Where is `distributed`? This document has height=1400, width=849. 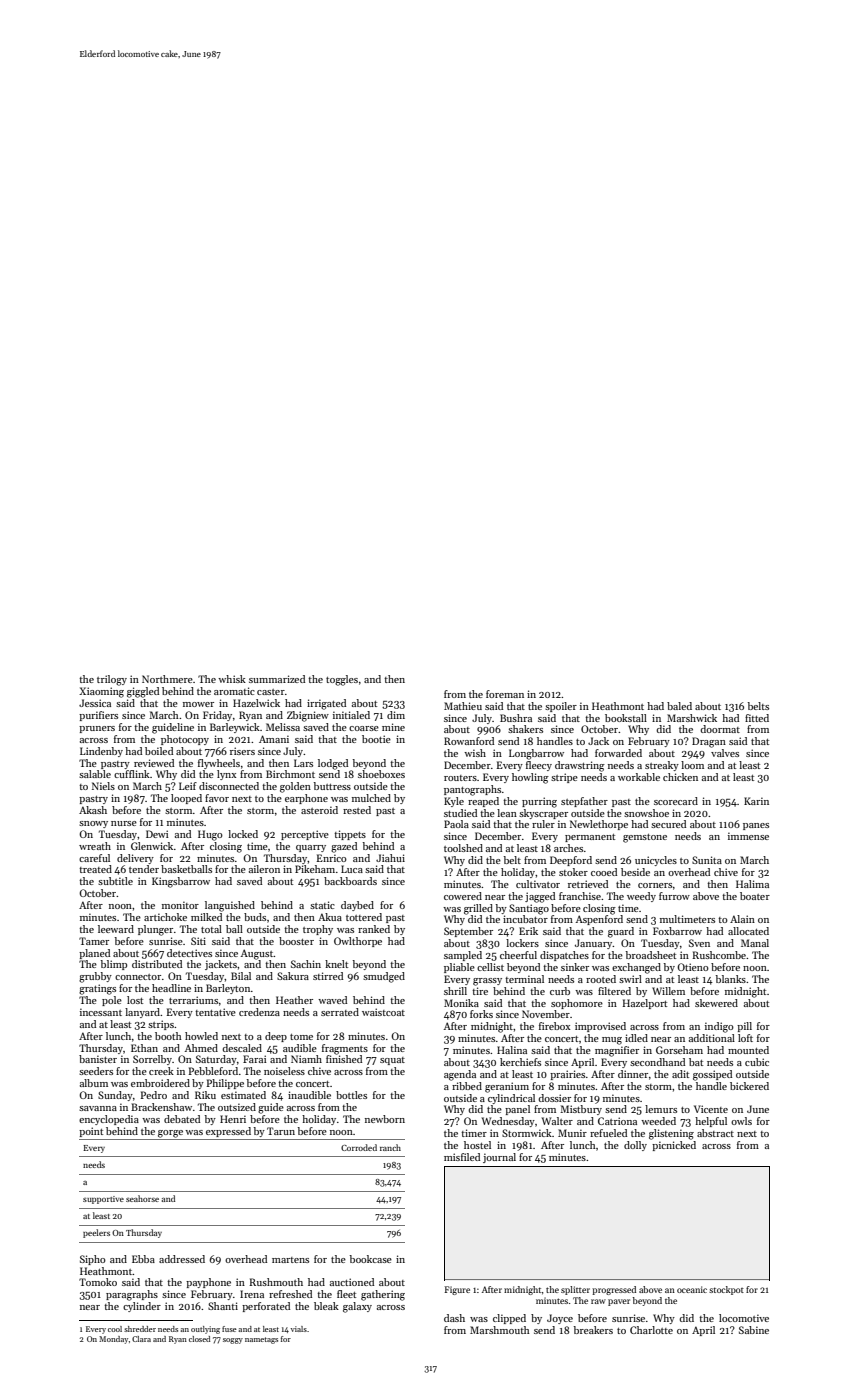 distributed is located at coordinates (157, 964).
